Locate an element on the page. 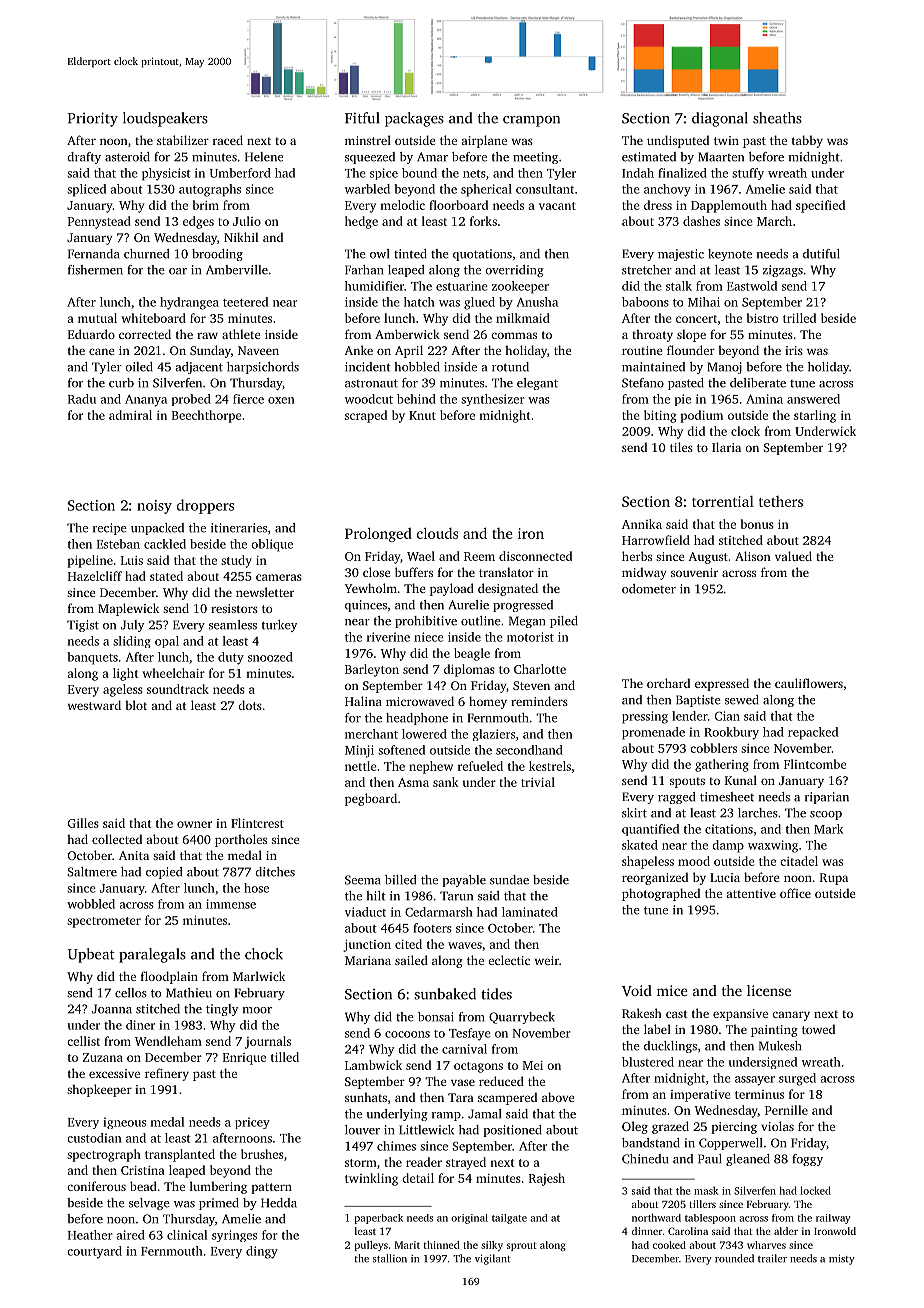 The image size is (924, 1308). valued is located at coordinates (793, 556).
